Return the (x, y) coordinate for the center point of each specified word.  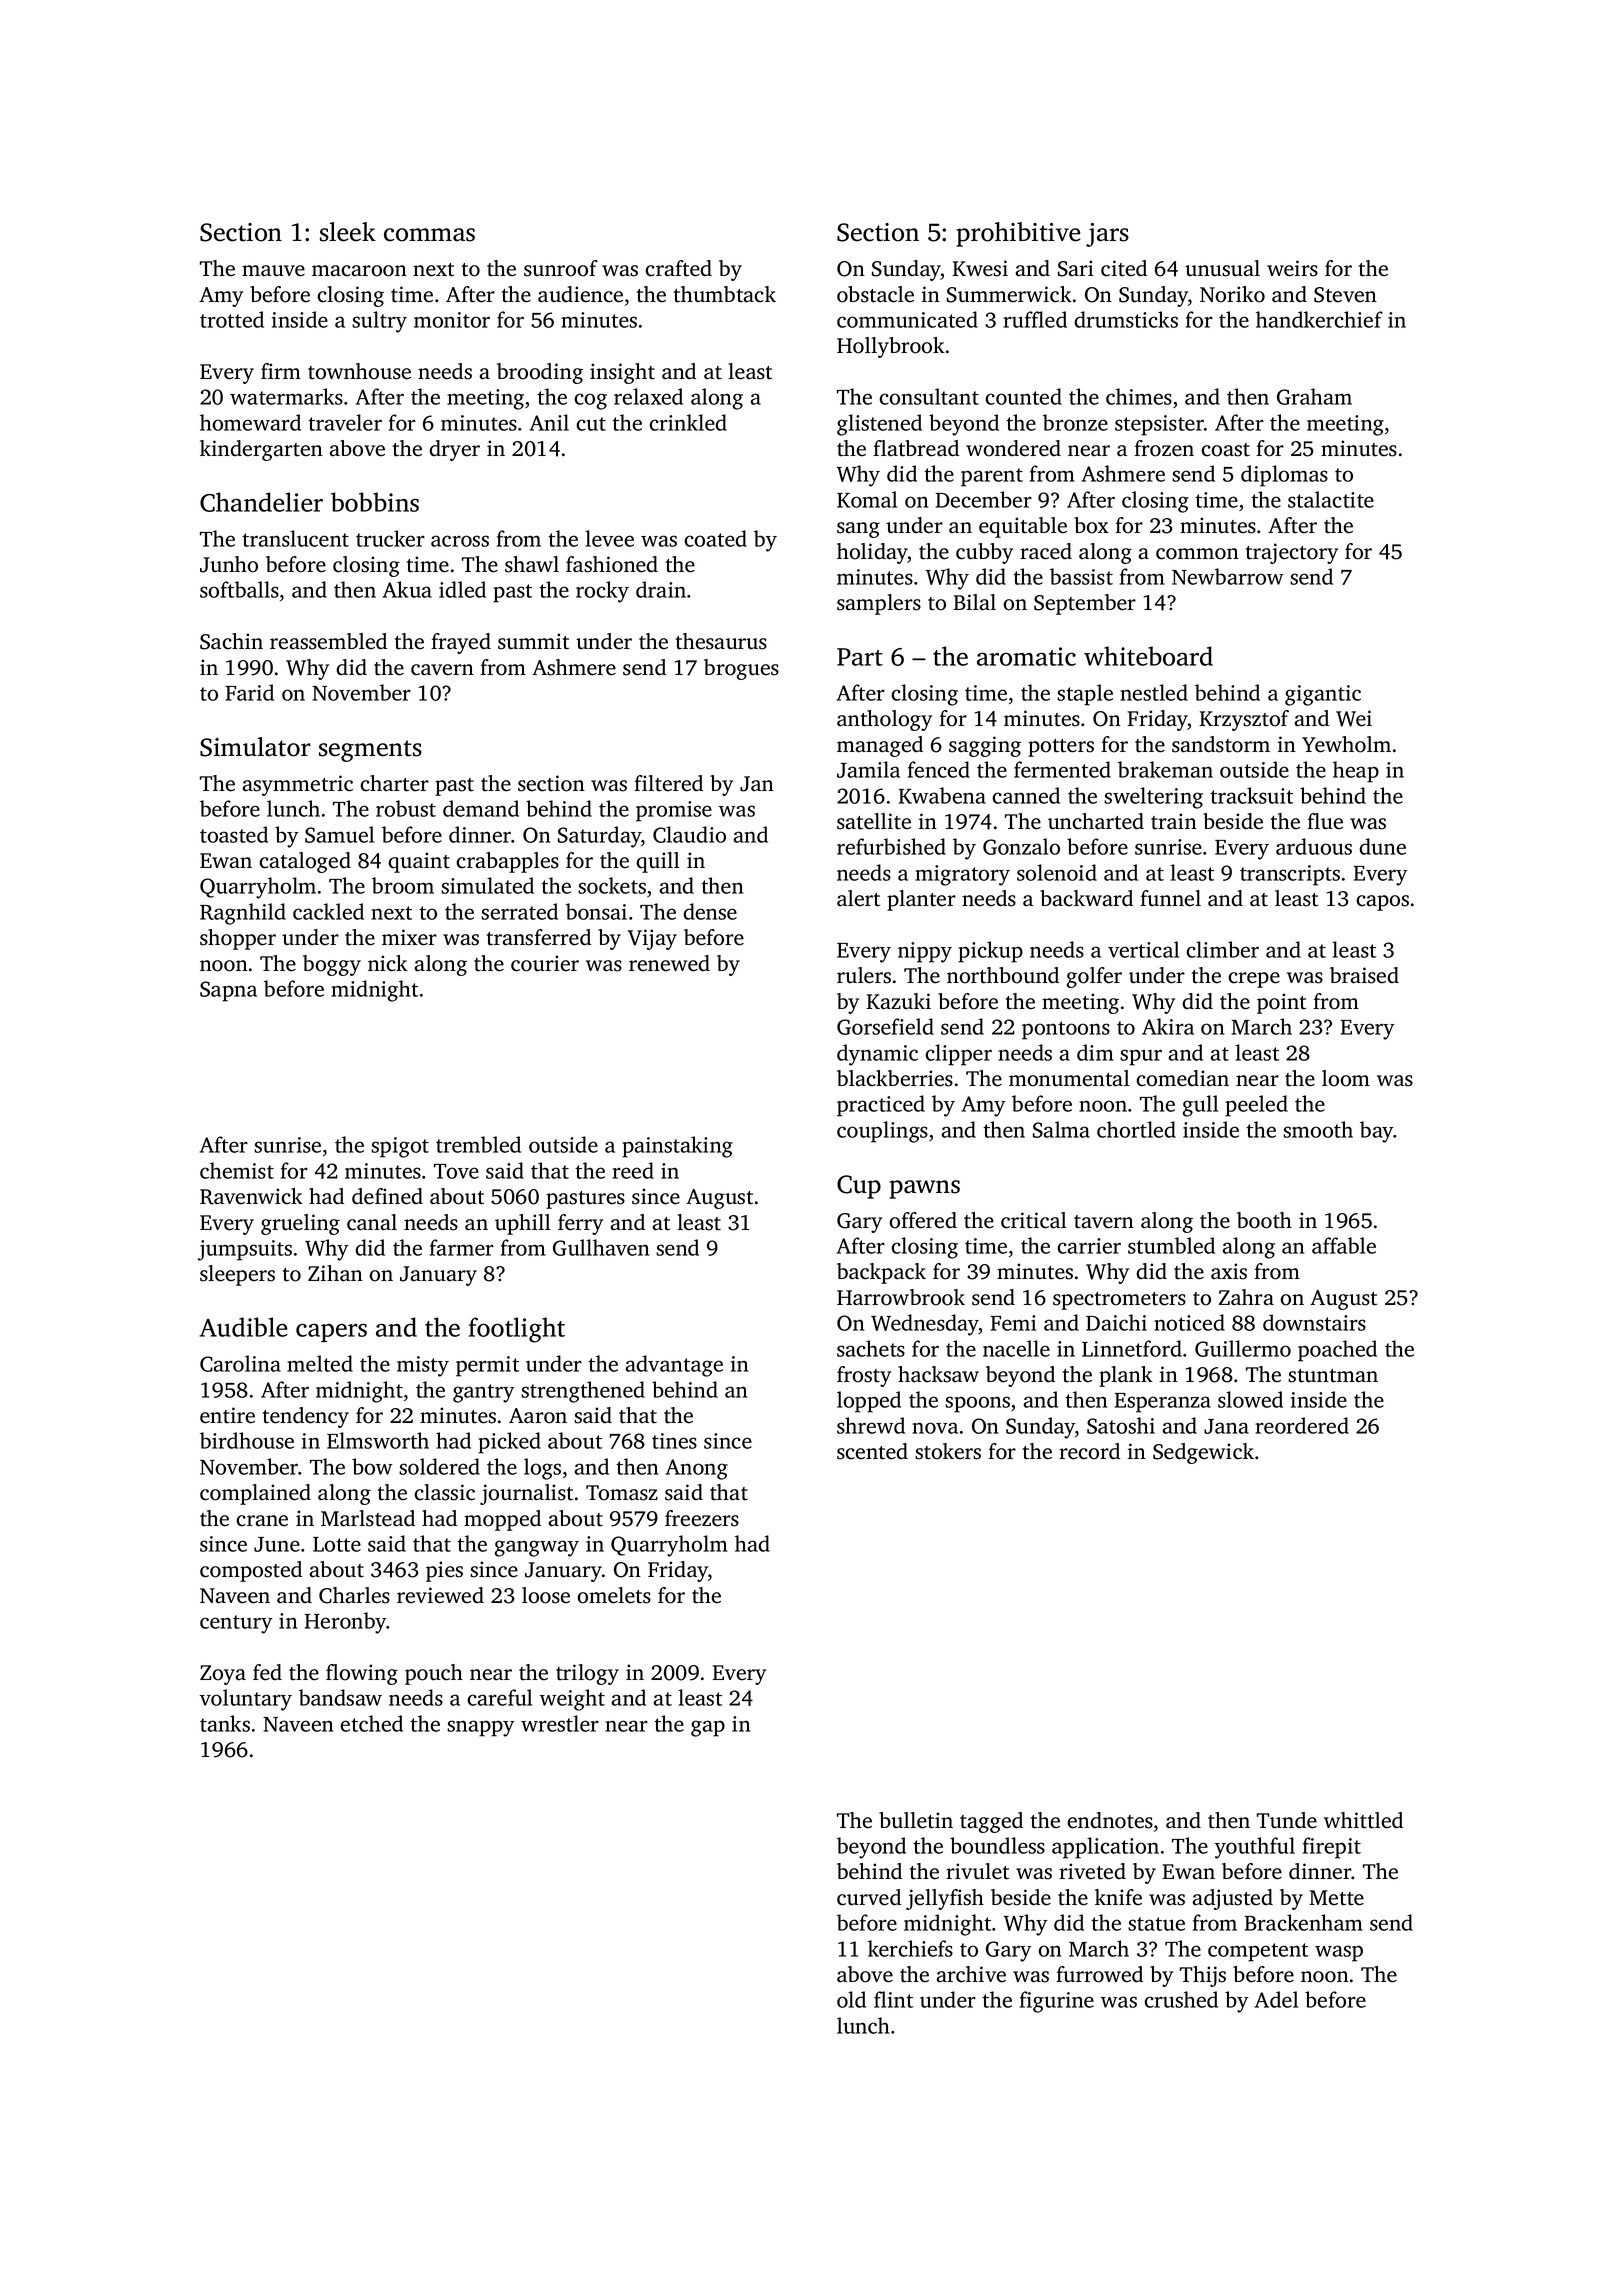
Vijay (652, 939)
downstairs (1314, 1322)
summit (533, 641)
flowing (362, 1674)
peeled (1256, 1106)
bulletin (916, 1820)
